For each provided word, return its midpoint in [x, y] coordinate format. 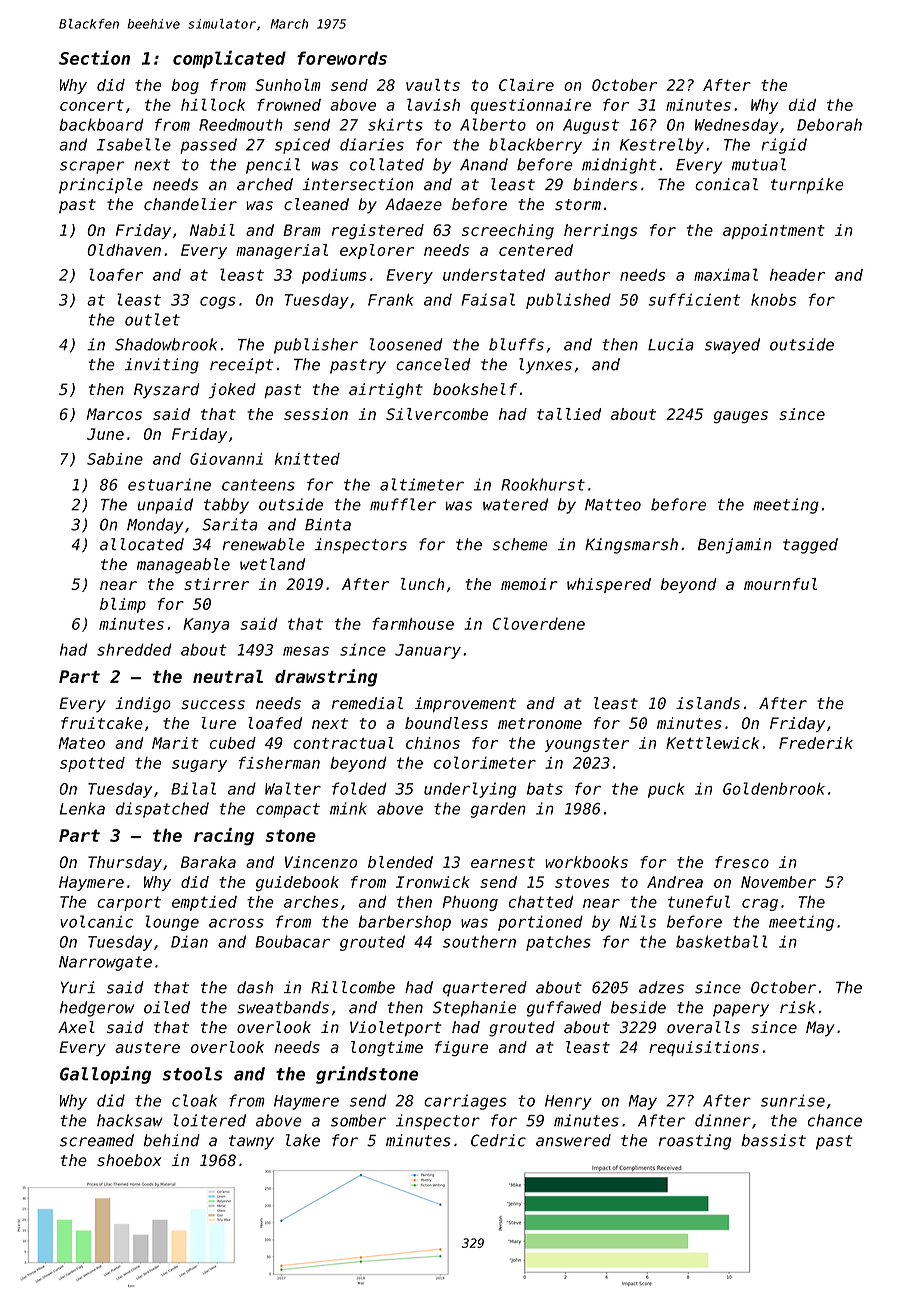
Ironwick [433, 882]
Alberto [493, 124]
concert [92, 105]
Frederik [816, 743]
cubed [233, 743]
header [797, 275]
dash [255, 987]
